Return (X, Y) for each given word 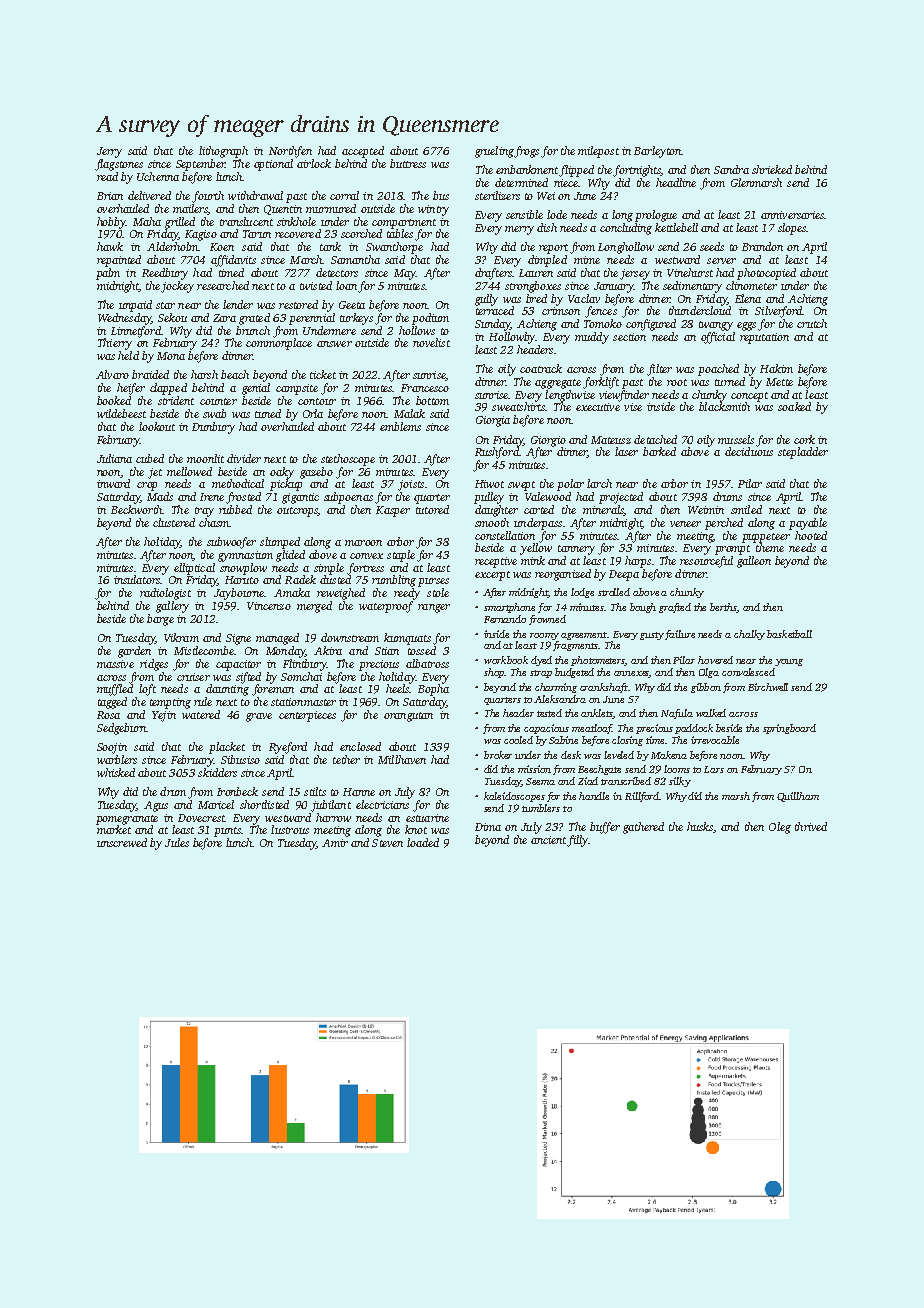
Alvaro (112, 374)
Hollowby (512, 338)
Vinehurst (690, 272)
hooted (811, 535)
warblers (117, 759)
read (107, 176)
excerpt (492, 576)
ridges (154, 665)
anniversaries (792, 215)
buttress (408, 163)
